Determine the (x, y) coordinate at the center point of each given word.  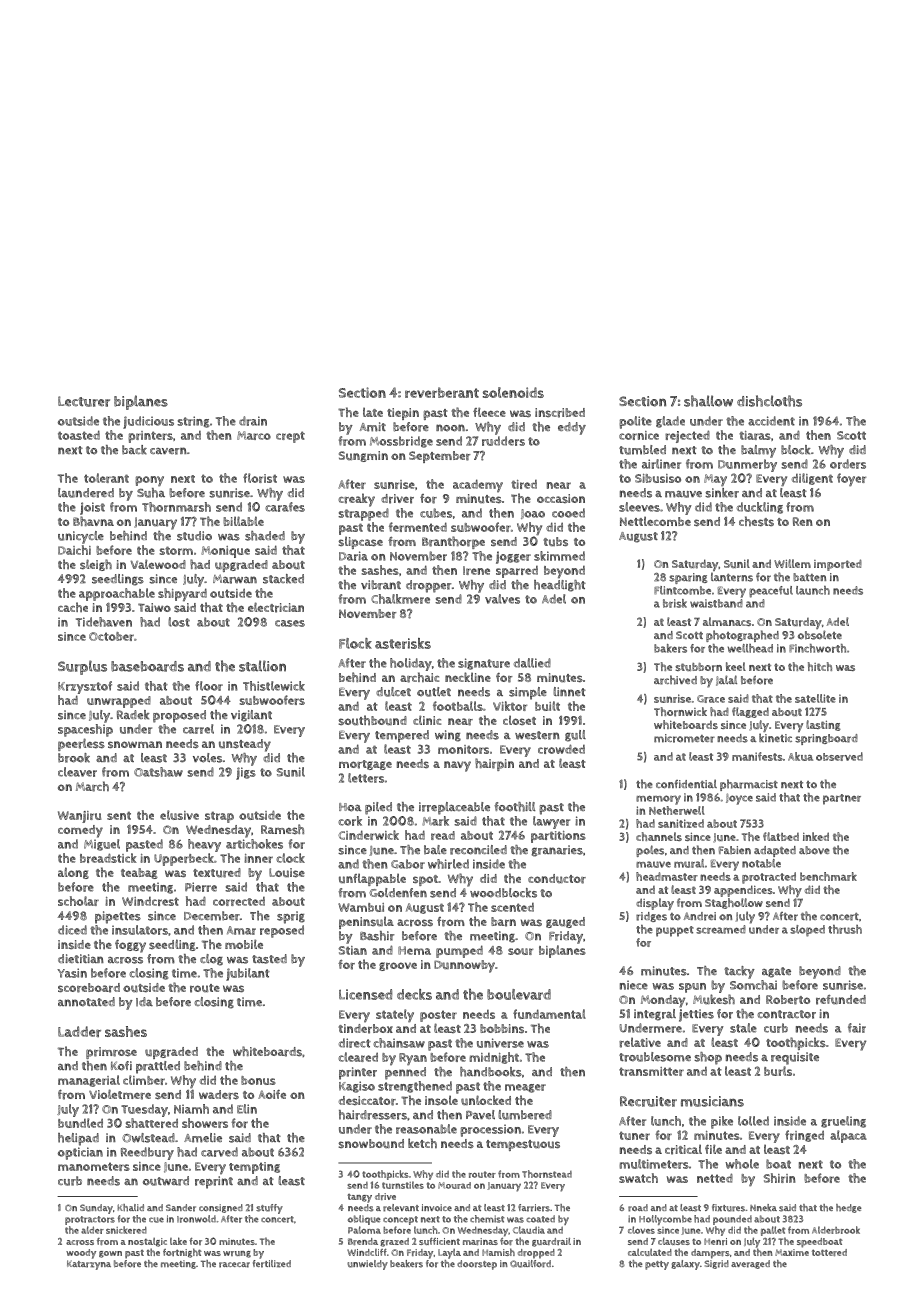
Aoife (272, 1094)
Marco (254, 435)
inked (816, 836)
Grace (711, 699)
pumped (459, 951)
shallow (708, 401)
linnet (569, 691)
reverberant (442, 392)
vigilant (251, 716)
